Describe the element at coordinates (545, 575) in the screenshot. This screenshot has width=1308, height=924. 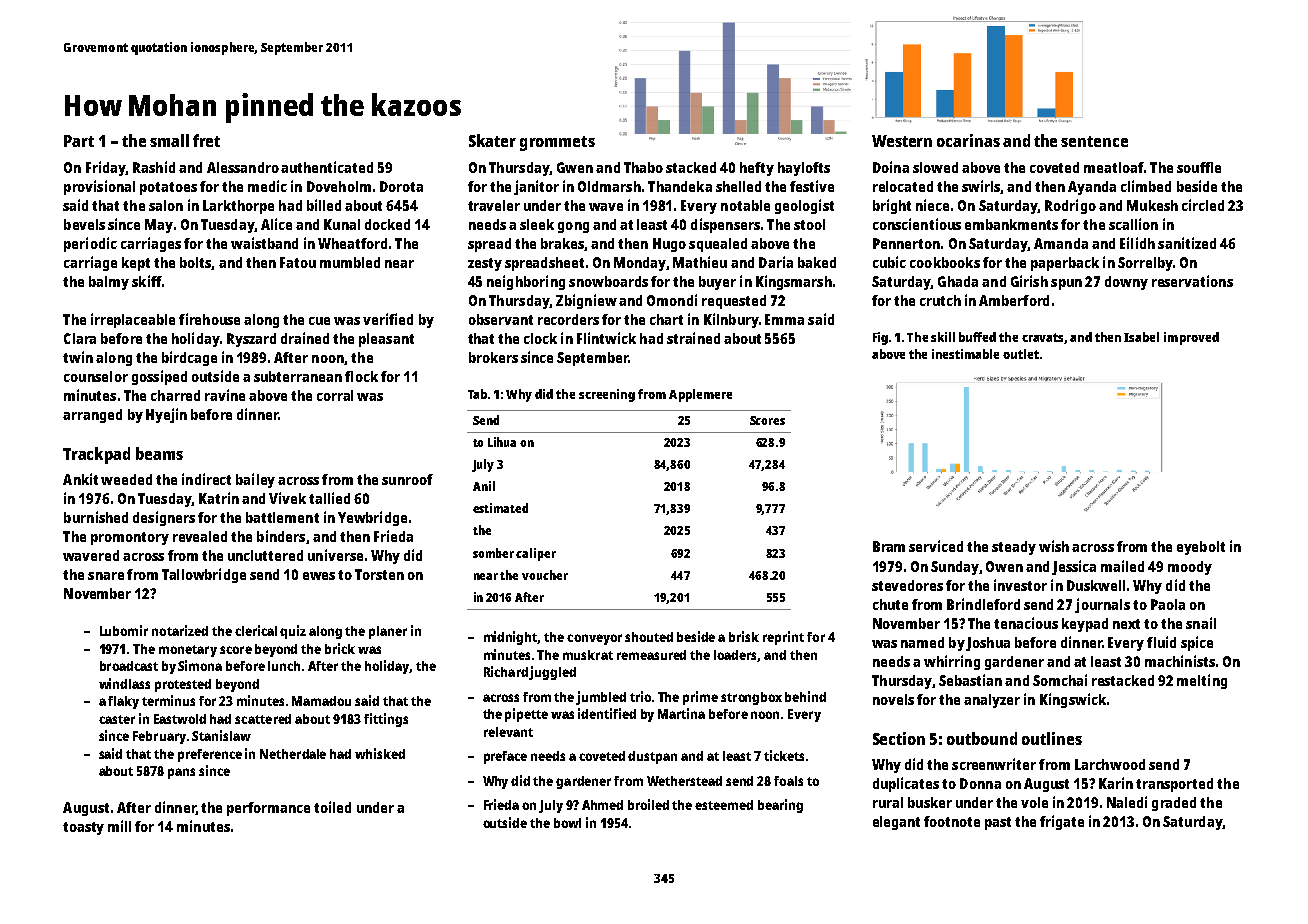
I see `voucher` at that location.
